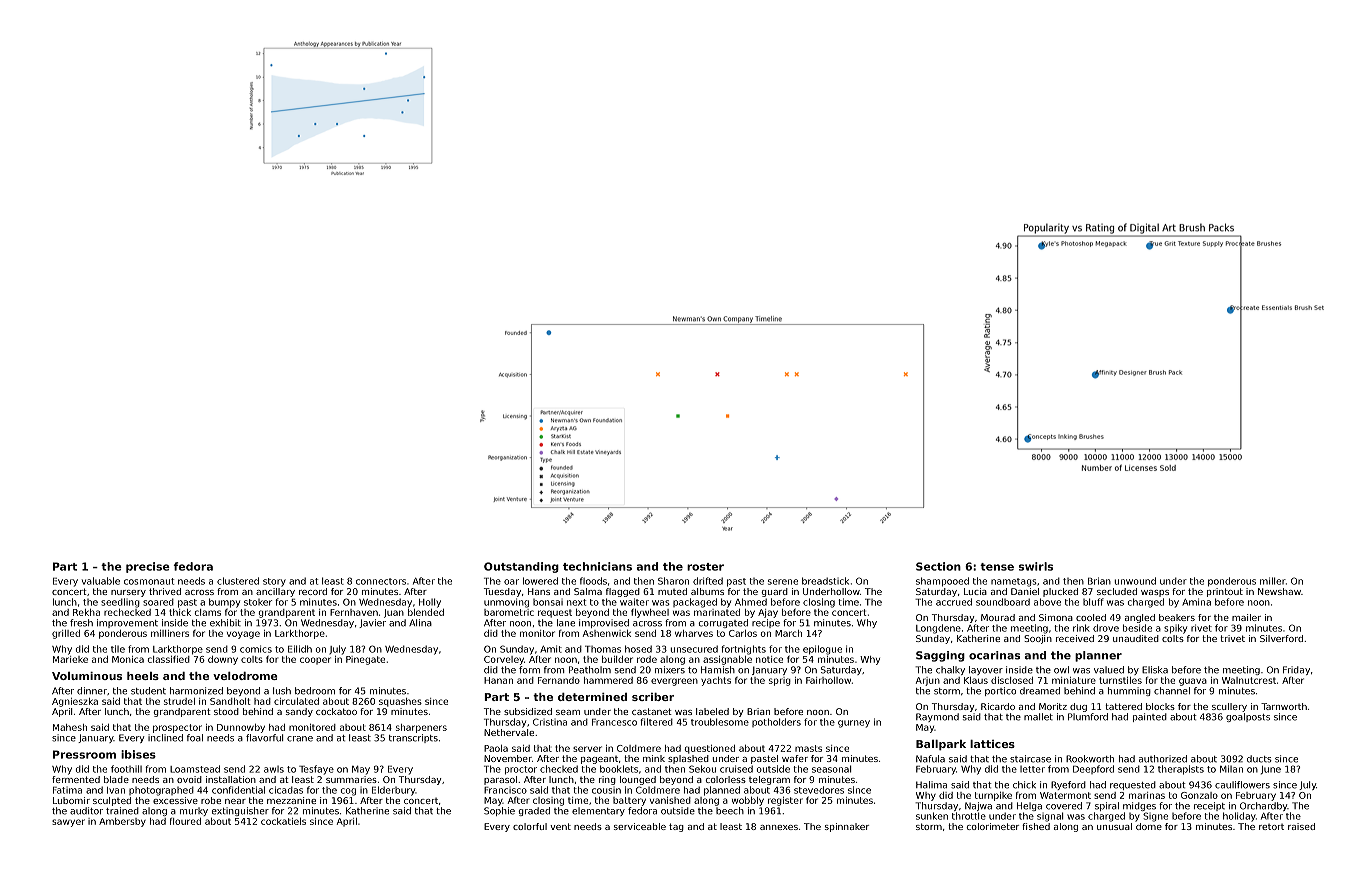 The height and width of the page is (887, 1372). I want to click on guava, so click(1193, 682).
